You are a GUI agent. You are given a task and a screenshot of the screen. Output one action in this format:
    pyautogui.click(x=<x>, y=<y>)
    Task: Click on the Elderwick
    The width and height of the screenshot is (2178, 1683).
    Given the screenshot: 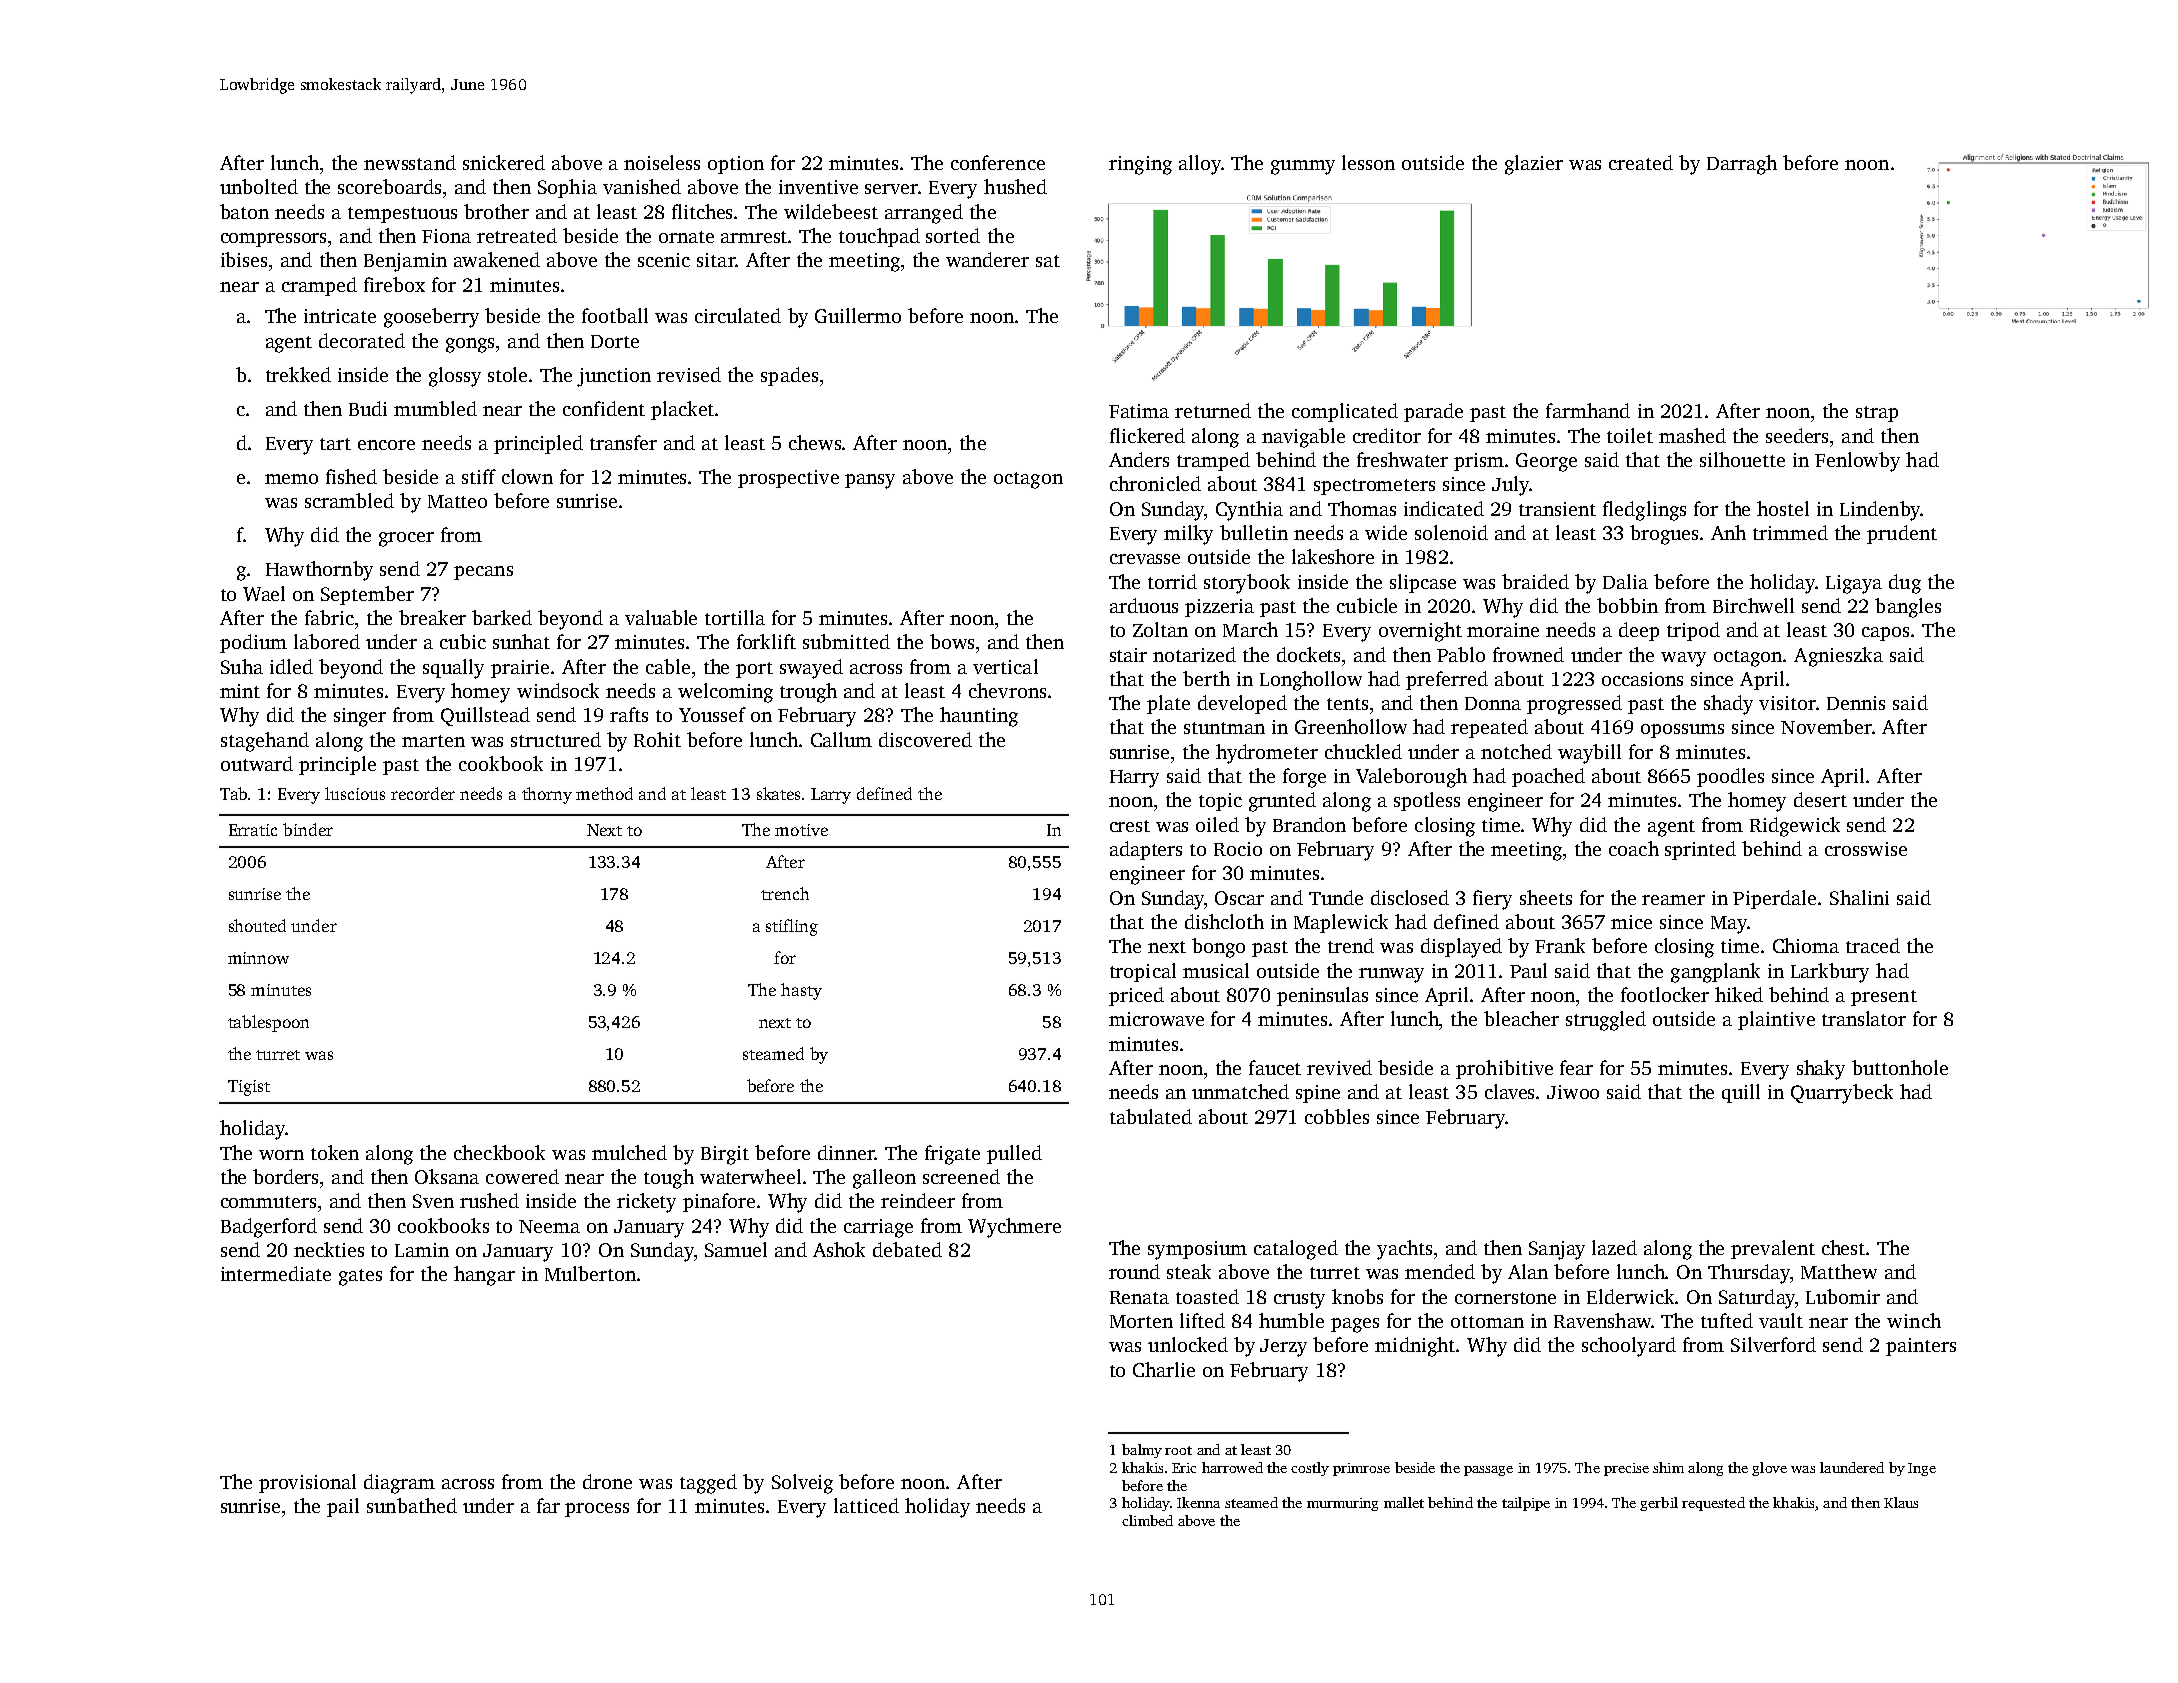 What is the action you would take?
    pyautogui.click(x=1630, y=1296)
